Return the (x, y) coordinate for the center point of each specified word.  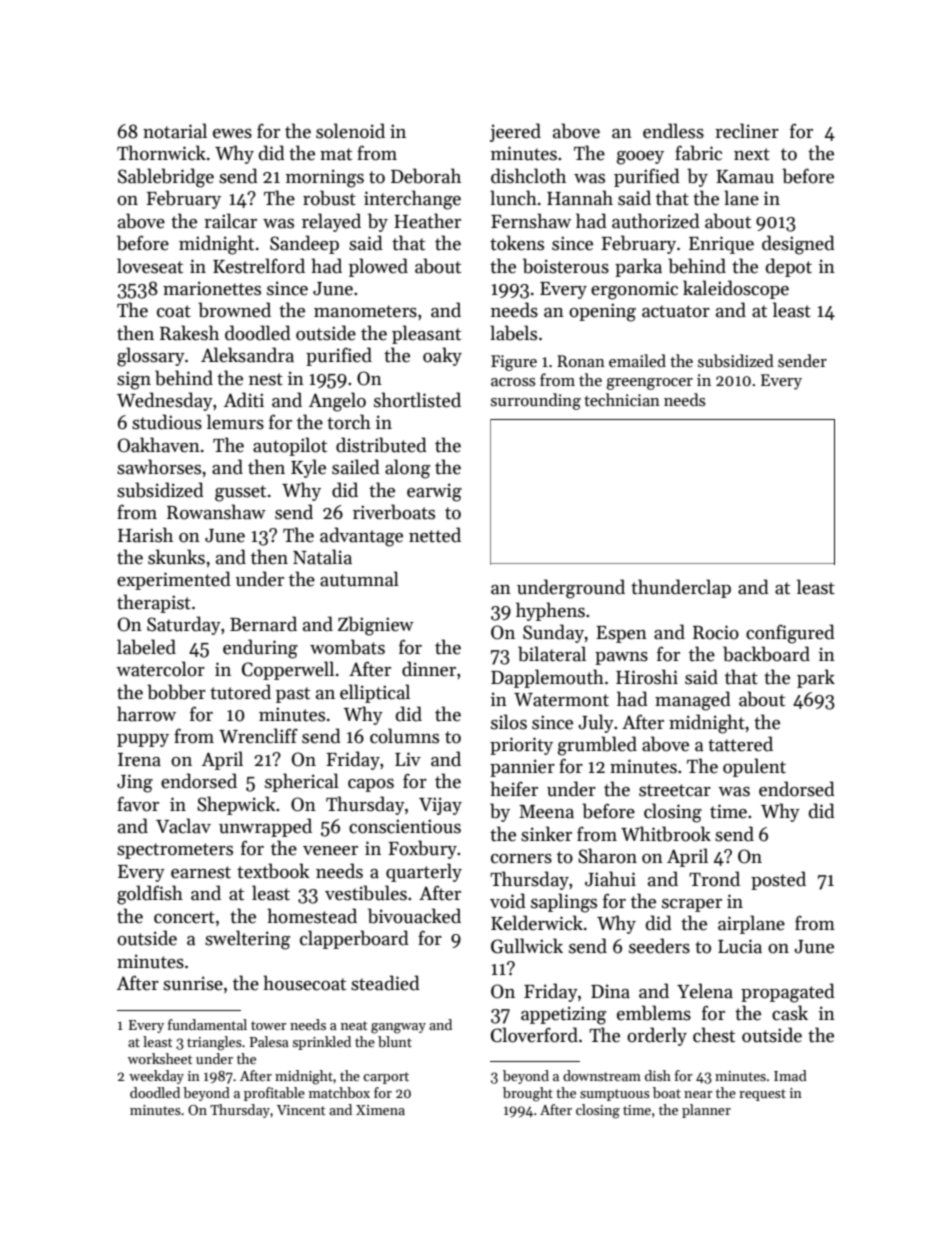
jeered (515, 132)
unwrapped (265, 827)
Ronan (581, 361)
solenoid (350, 131)
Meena (546, 812)
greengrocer (649, 384)
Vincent (301, 1110)
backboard (766, 654)
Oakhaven (159, 445)
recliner (747, 131)
